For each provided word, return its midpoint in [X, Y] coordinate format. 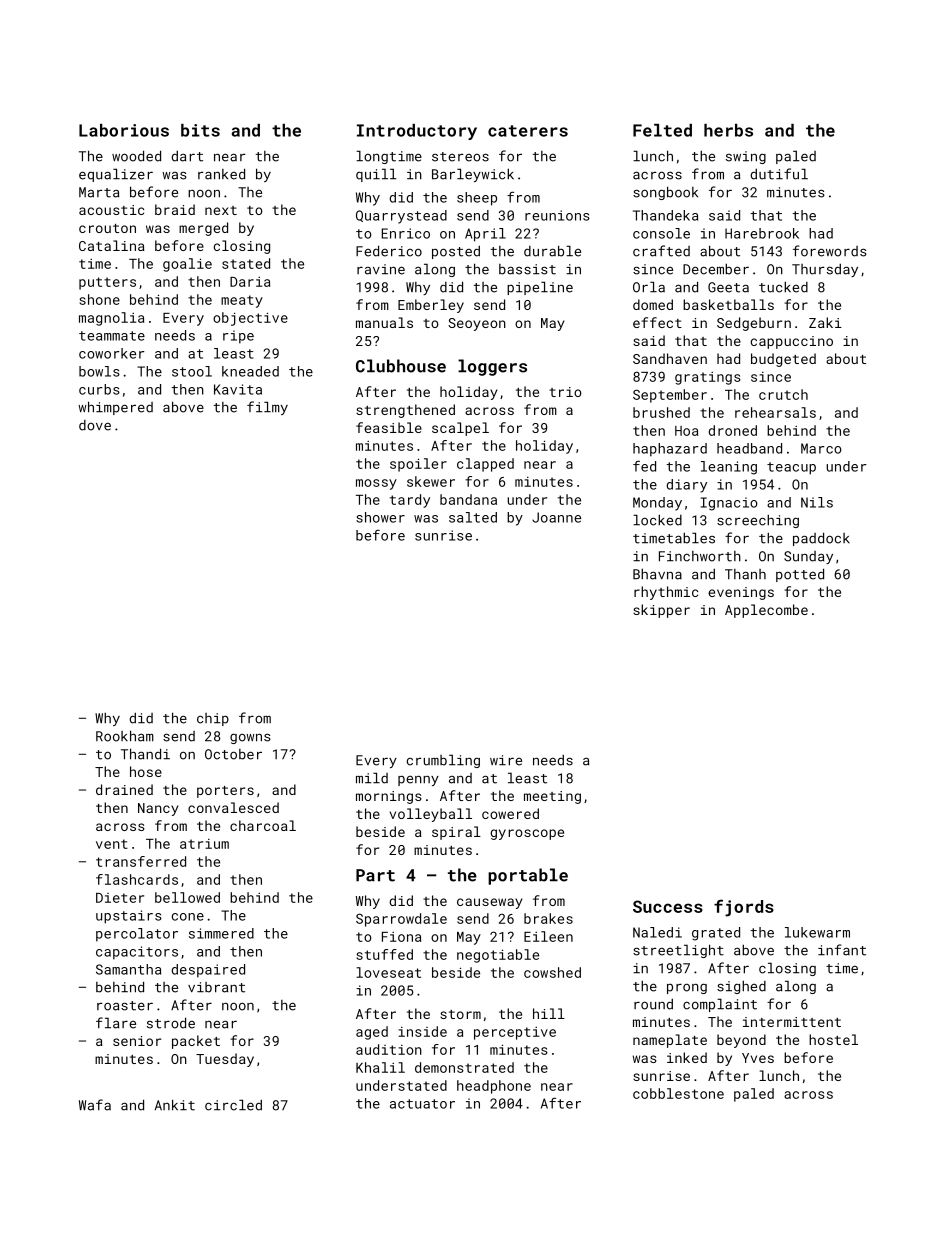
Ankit [175, 1105]
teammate [112, 336]
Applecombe [766, 611]
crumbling [443, 761]
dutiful [779, 174]
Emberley [431, 306]
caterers [528, 131]
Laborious [124, 130]
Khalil [380, 1067]
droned [733, 430]
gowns [250, 738]
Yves [758, 1058]
